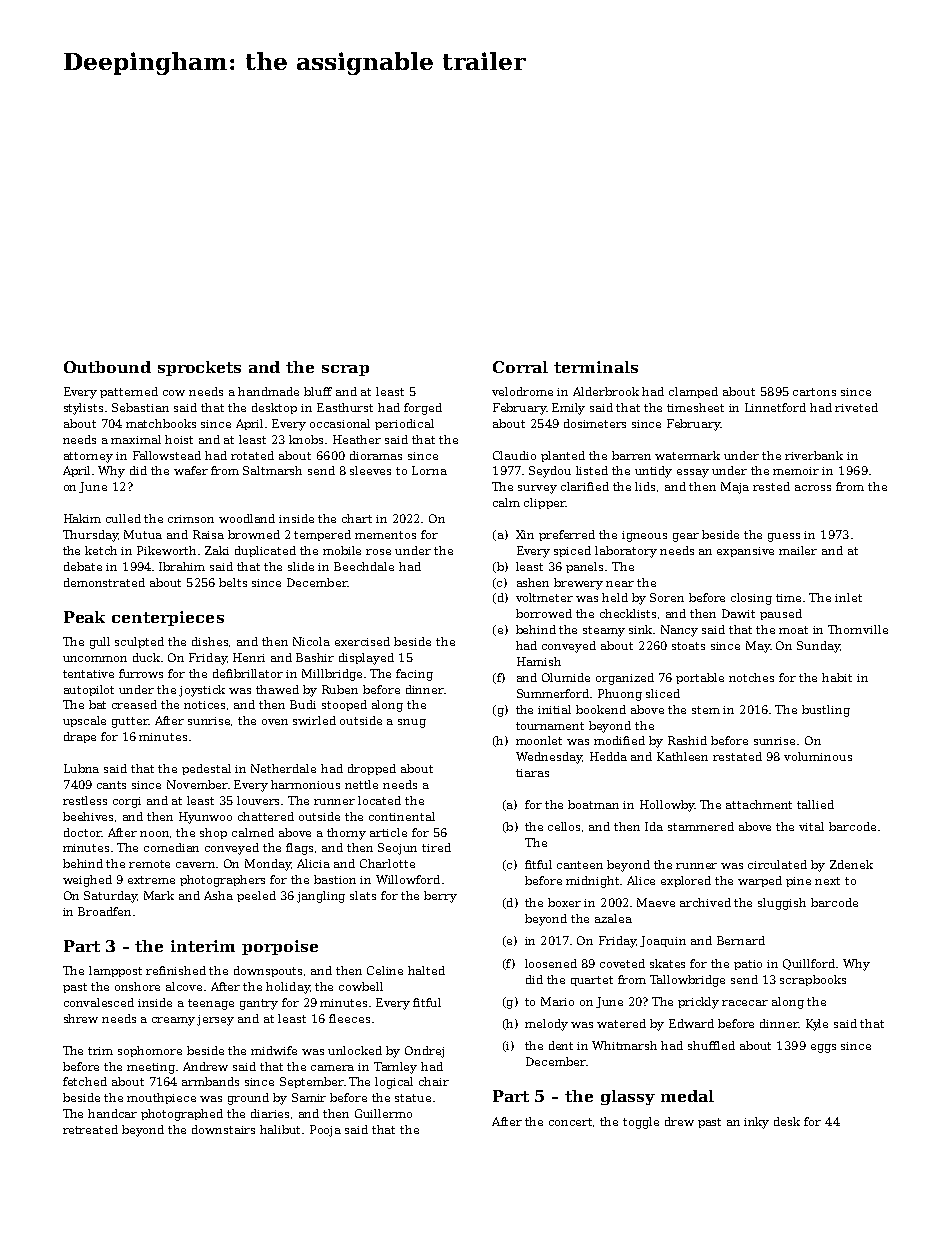 Image resolution: width=952 pixels, height=1233 pixels. Describe the element at coordinates (344, 705) in the page. I see `stooped` at that location.
